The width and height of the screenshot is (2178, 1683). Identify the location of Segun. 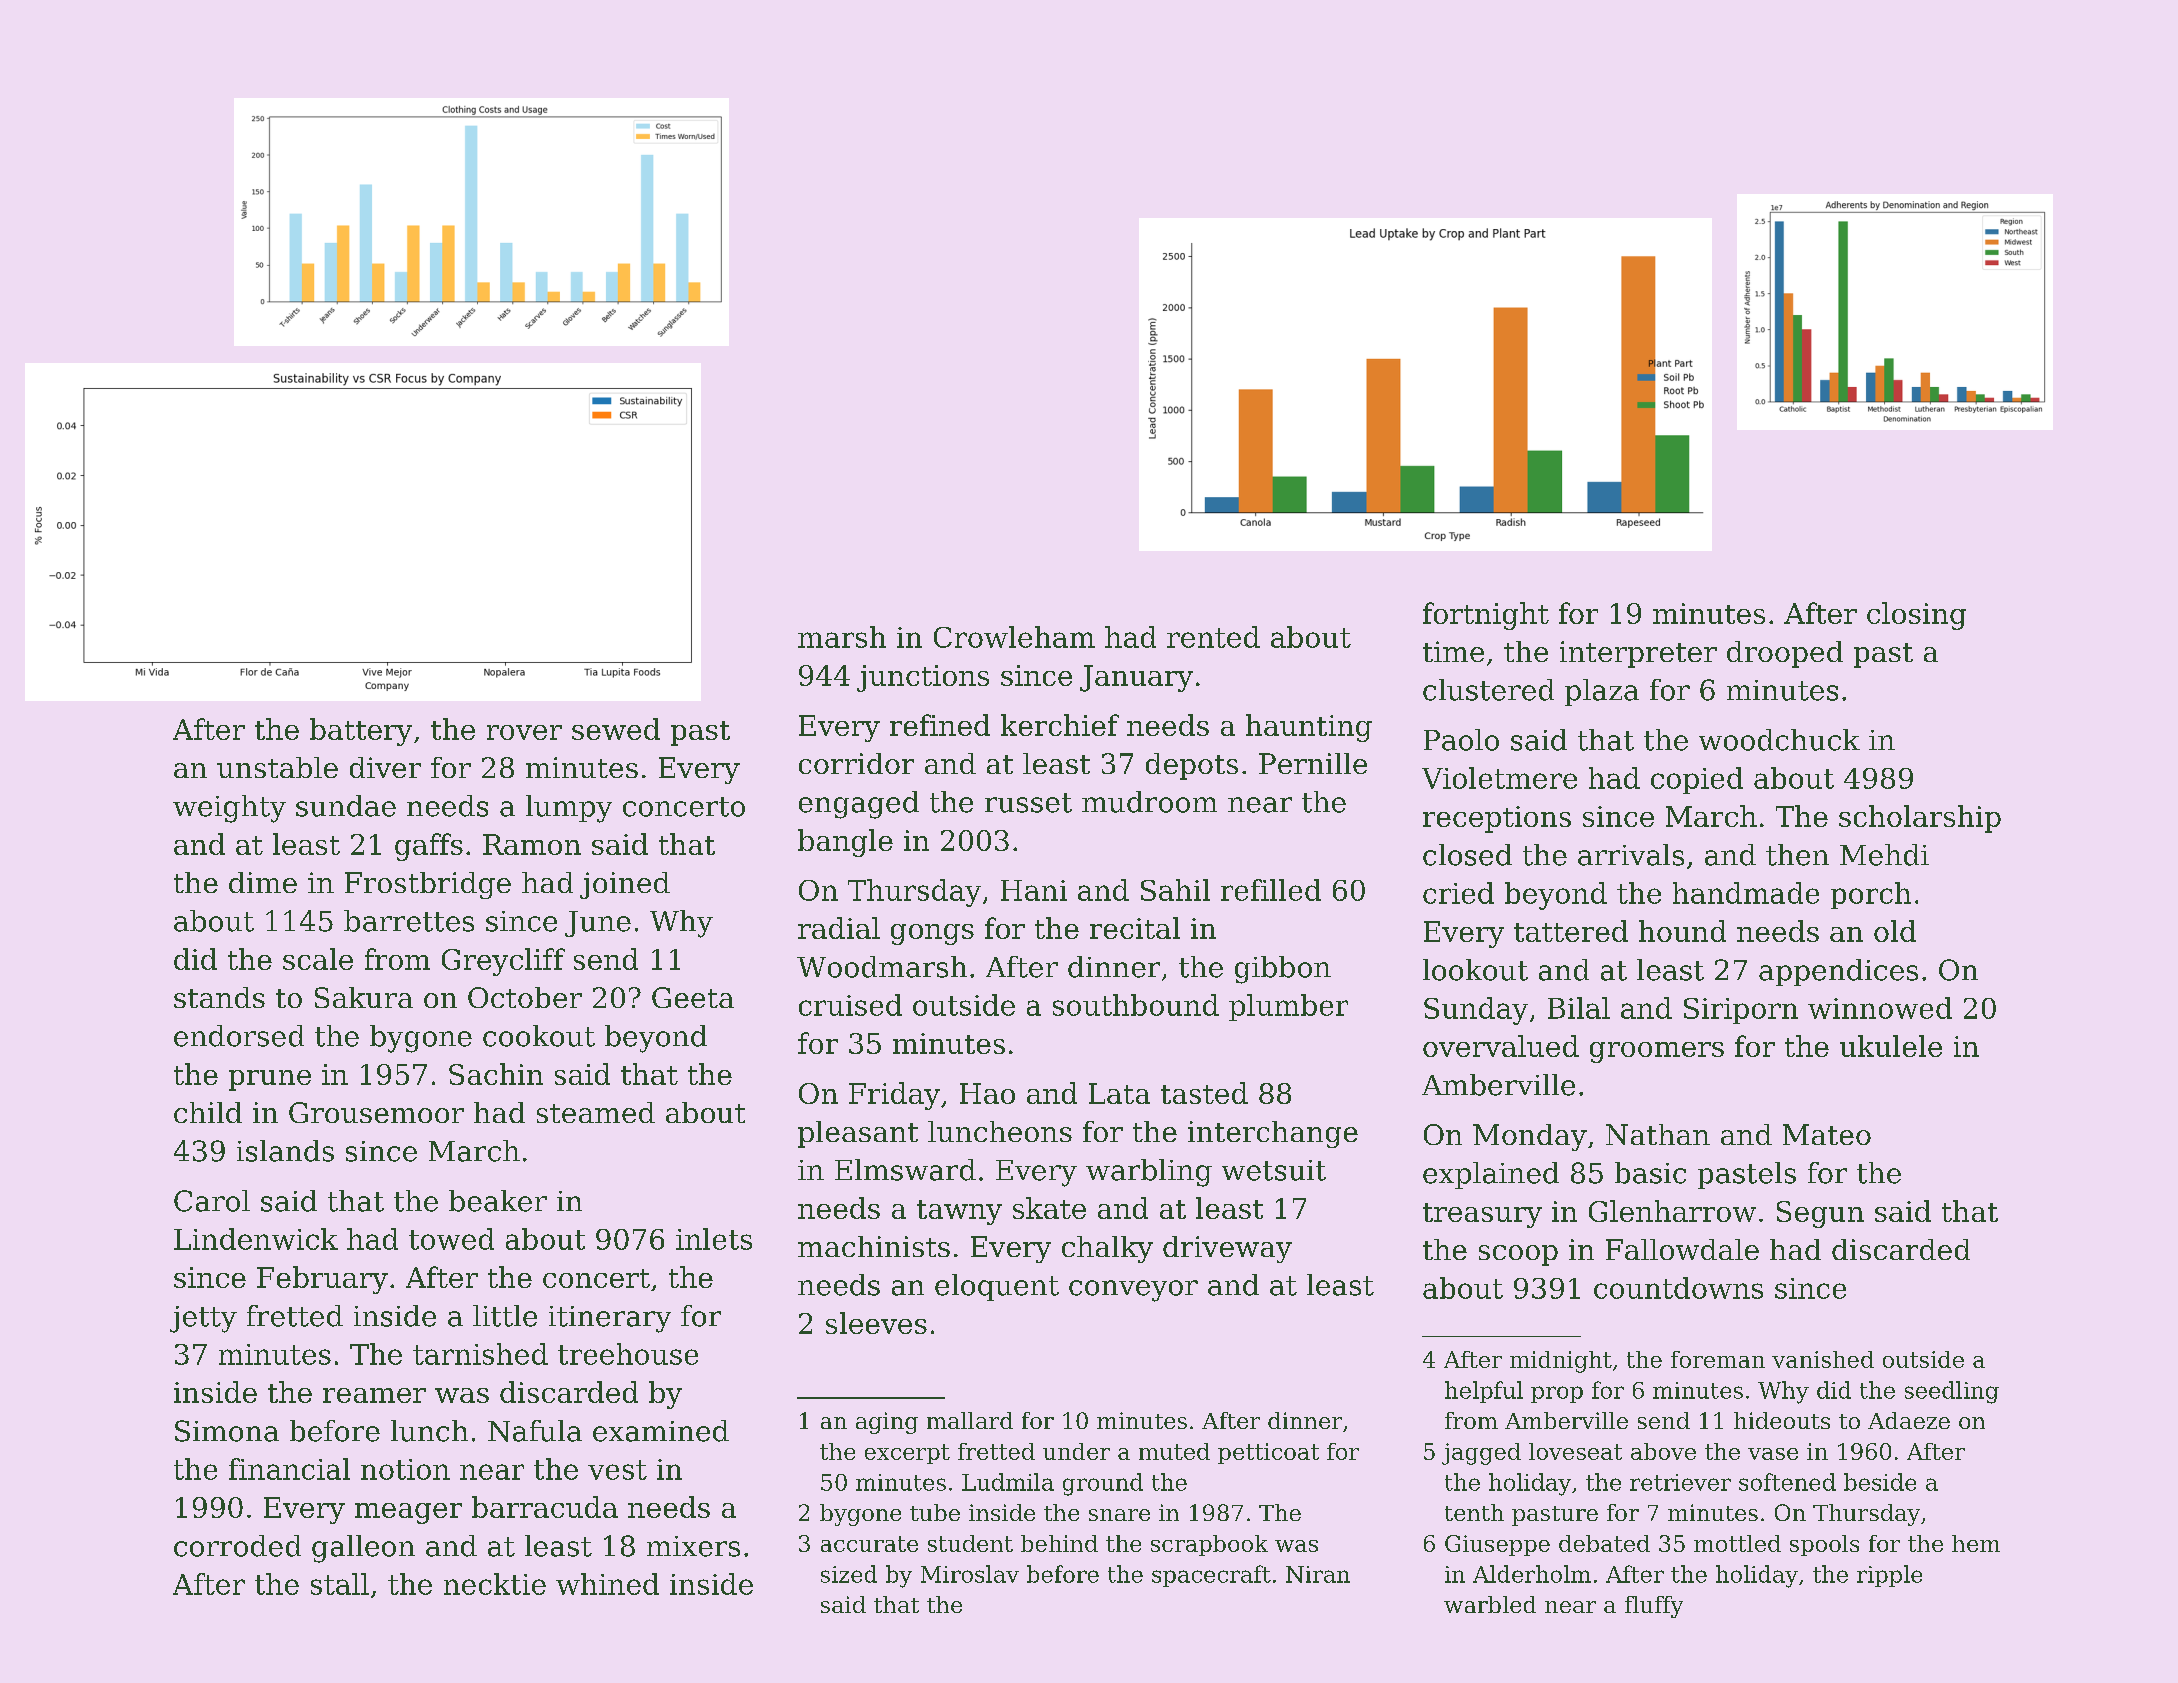
(1820, 1214).
